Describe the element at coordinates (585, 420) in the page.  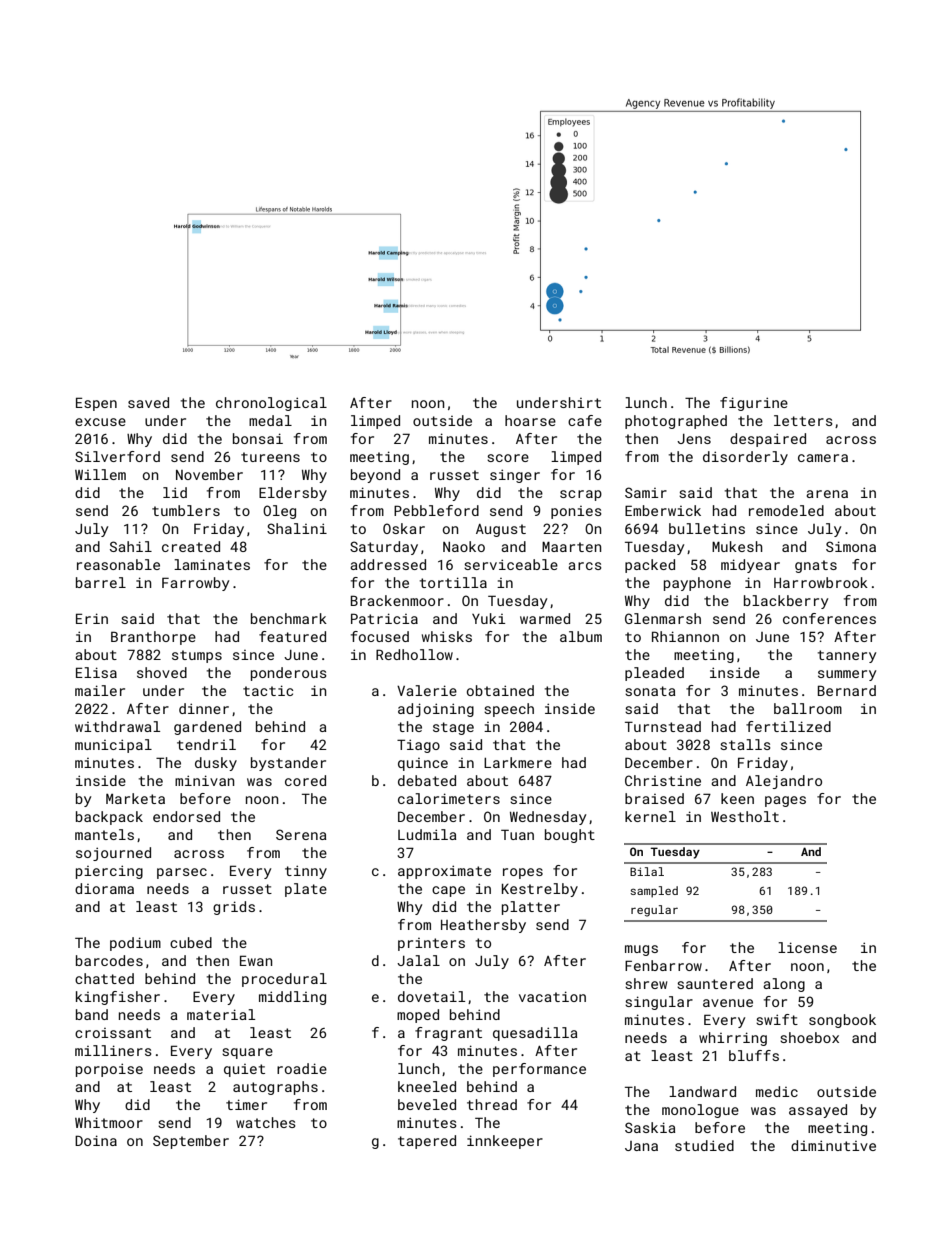
I see `cafe` at that location.
